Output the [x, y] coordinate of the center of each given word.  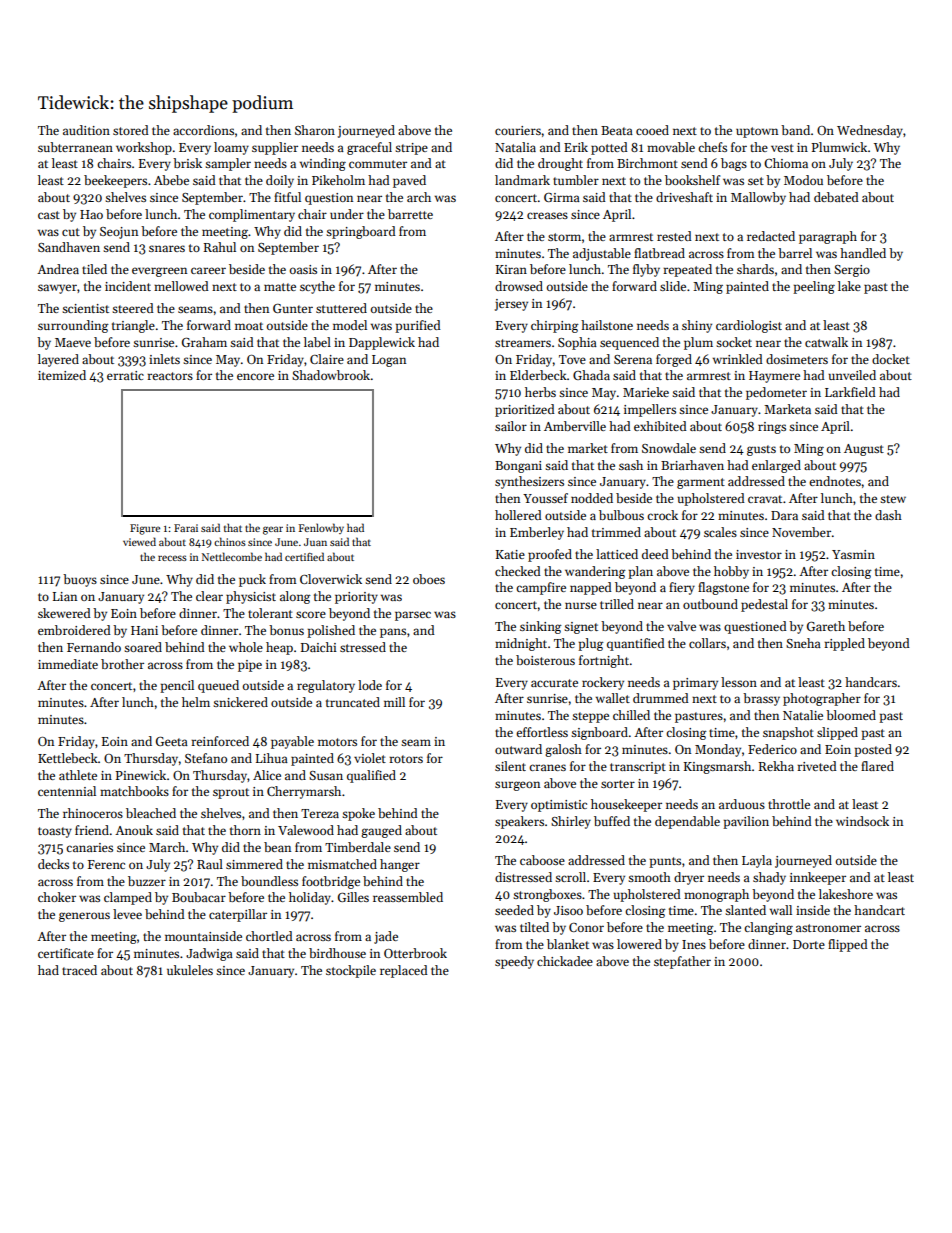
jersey [511, 305]
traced [79, 970]
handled [863, 253]
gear [273, 530]
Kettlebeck [68, 758]
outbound [710, 604]
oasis [303, 269]
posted [873, 750]
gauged [381, 831]
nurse [581, 605]
